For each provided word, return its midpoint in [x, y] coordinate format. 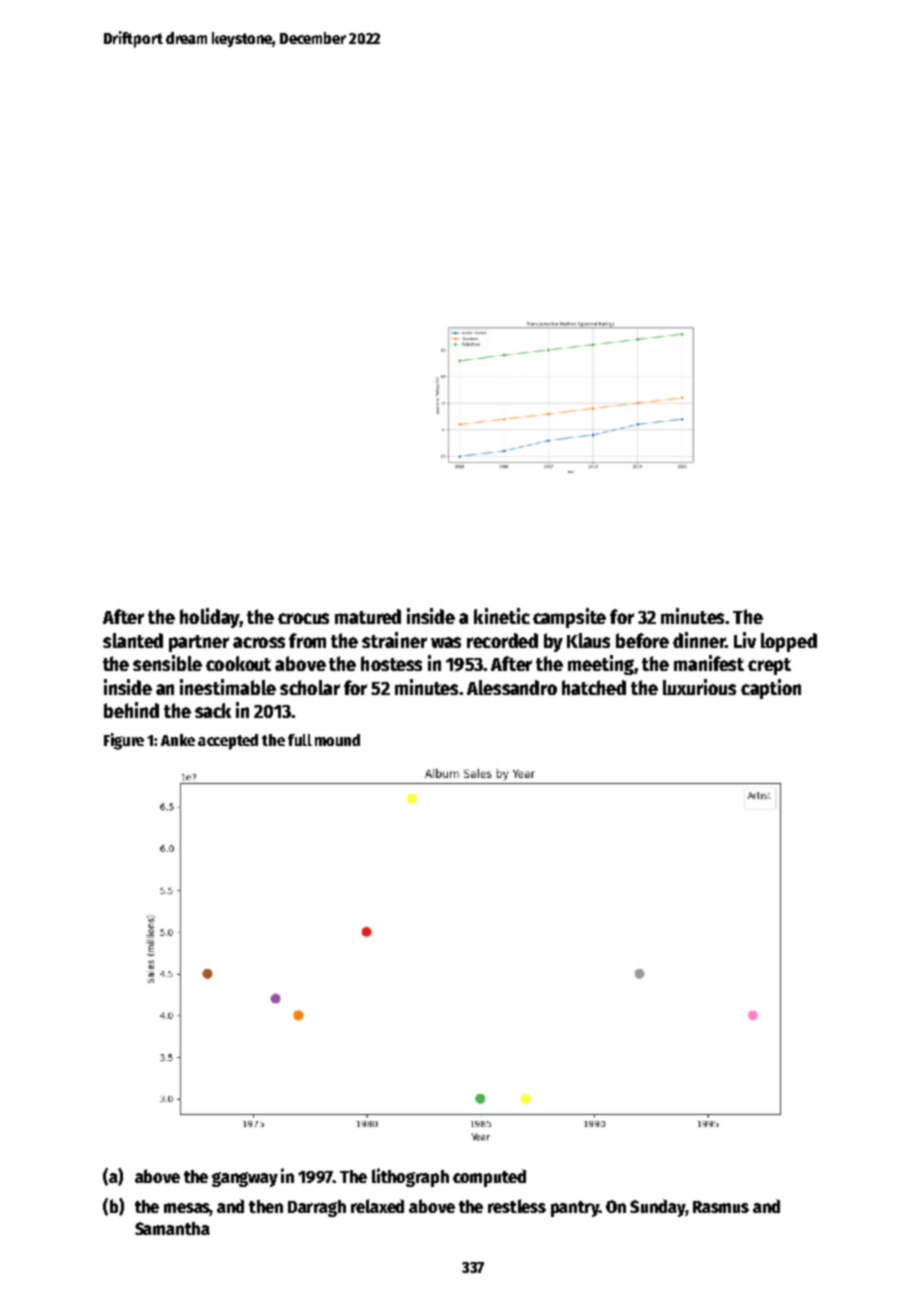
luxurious [699, 687]
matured [368, 616]
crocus [303, 618]
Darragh [317, 1208]
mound [337, 740]
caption [771, 689]
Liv [745, 640]
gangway [245, 1179]
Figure [124, 741]
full [300, 740]
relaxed [377, 1206]
